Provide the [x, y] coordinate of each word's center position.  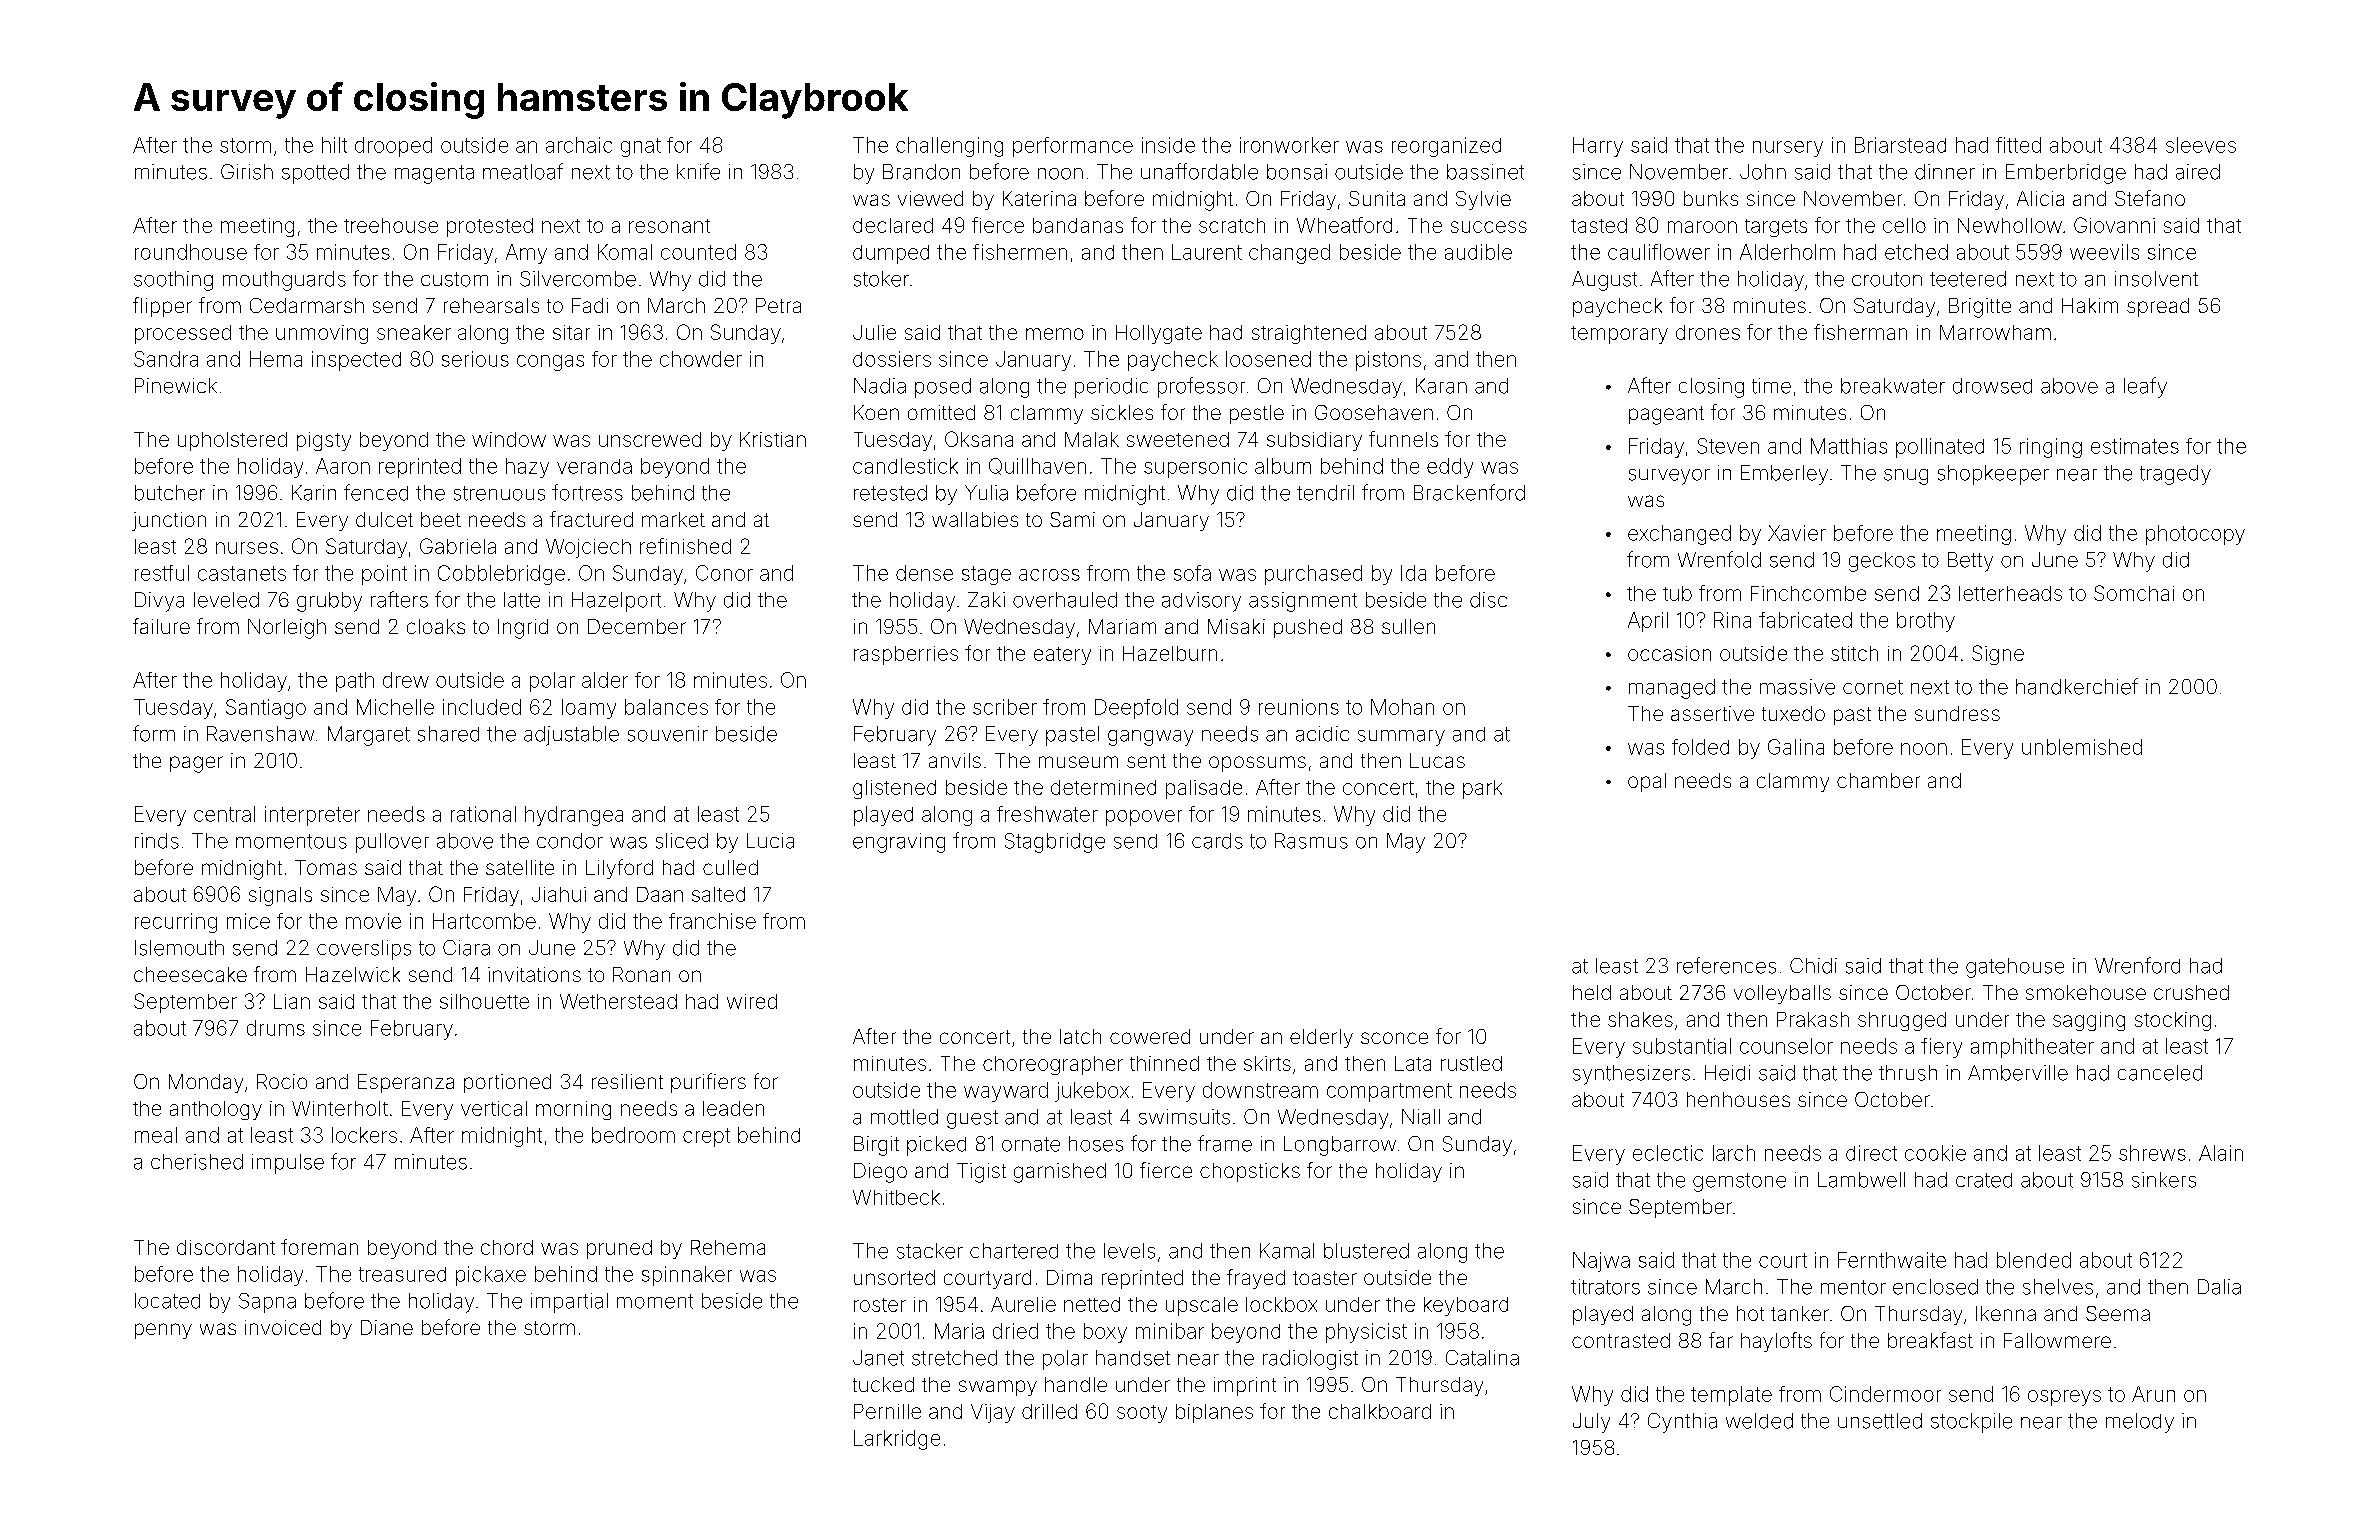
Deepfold [1136, 709]
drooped [393, 147]
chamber [1878, 780]
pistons [1388, 361]
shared [448, 734]
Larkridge [897, 1440]
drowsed [1992, 386]
